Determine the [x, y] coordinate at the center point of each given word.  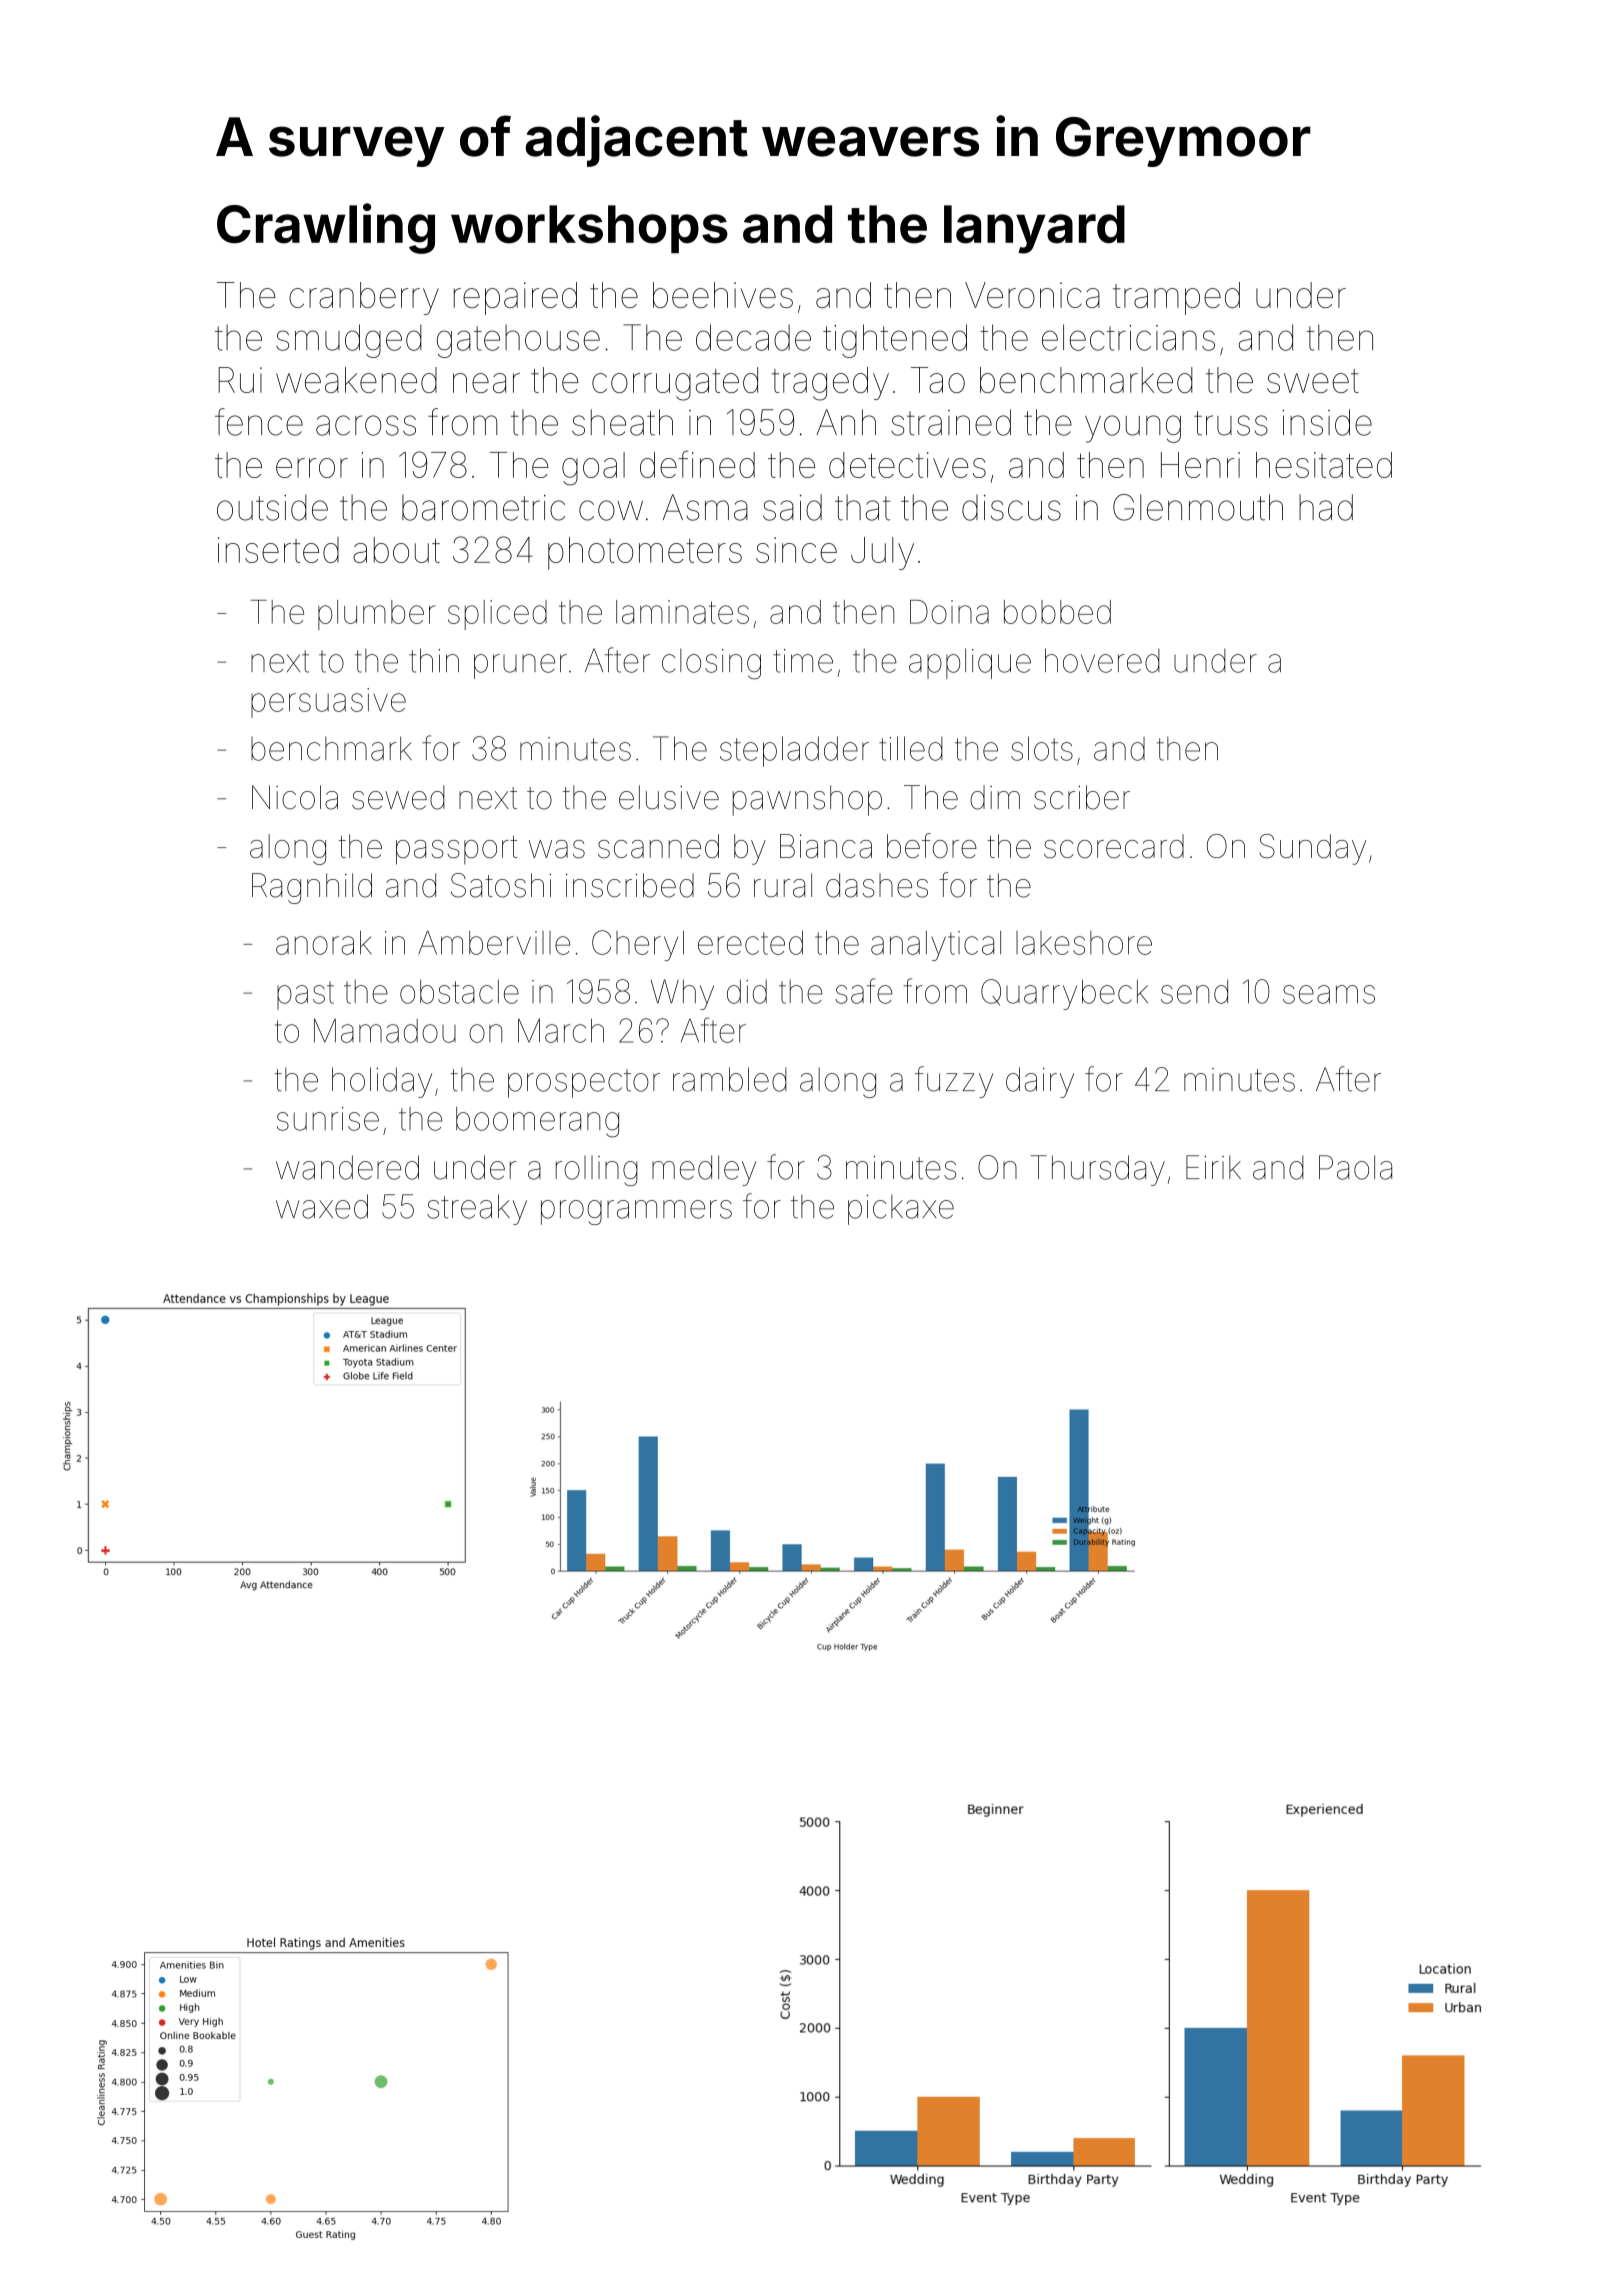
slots [1042, 748]
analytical [936, 946]
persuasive [328, 703]
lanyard [1034, 229]
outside [272, 507]
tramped [1176, 298]
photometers [645, 553]
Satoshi [501, 885]
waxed [322, 1206]
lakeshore [1084, 943]
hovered [1102, 660]
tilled [911, 748]
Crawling [326, 228]
